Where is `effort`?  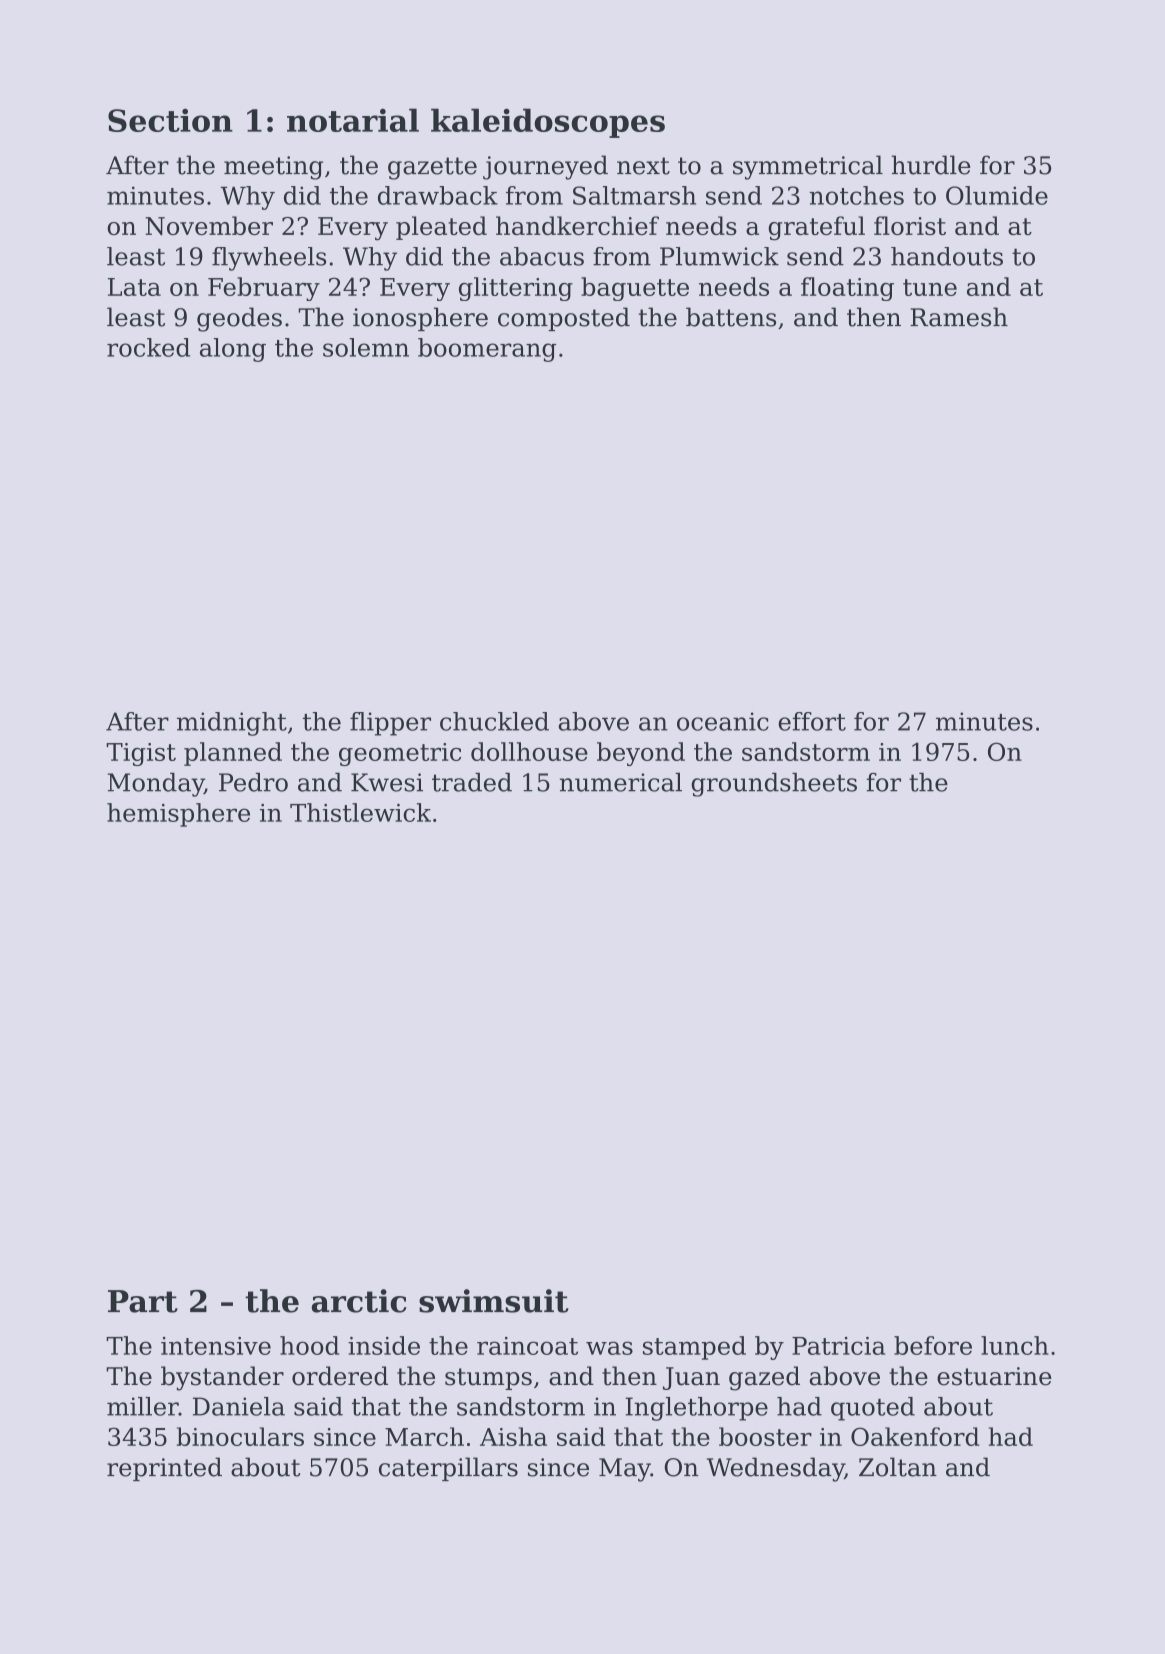 effort is located at coordinates (812, 721).
